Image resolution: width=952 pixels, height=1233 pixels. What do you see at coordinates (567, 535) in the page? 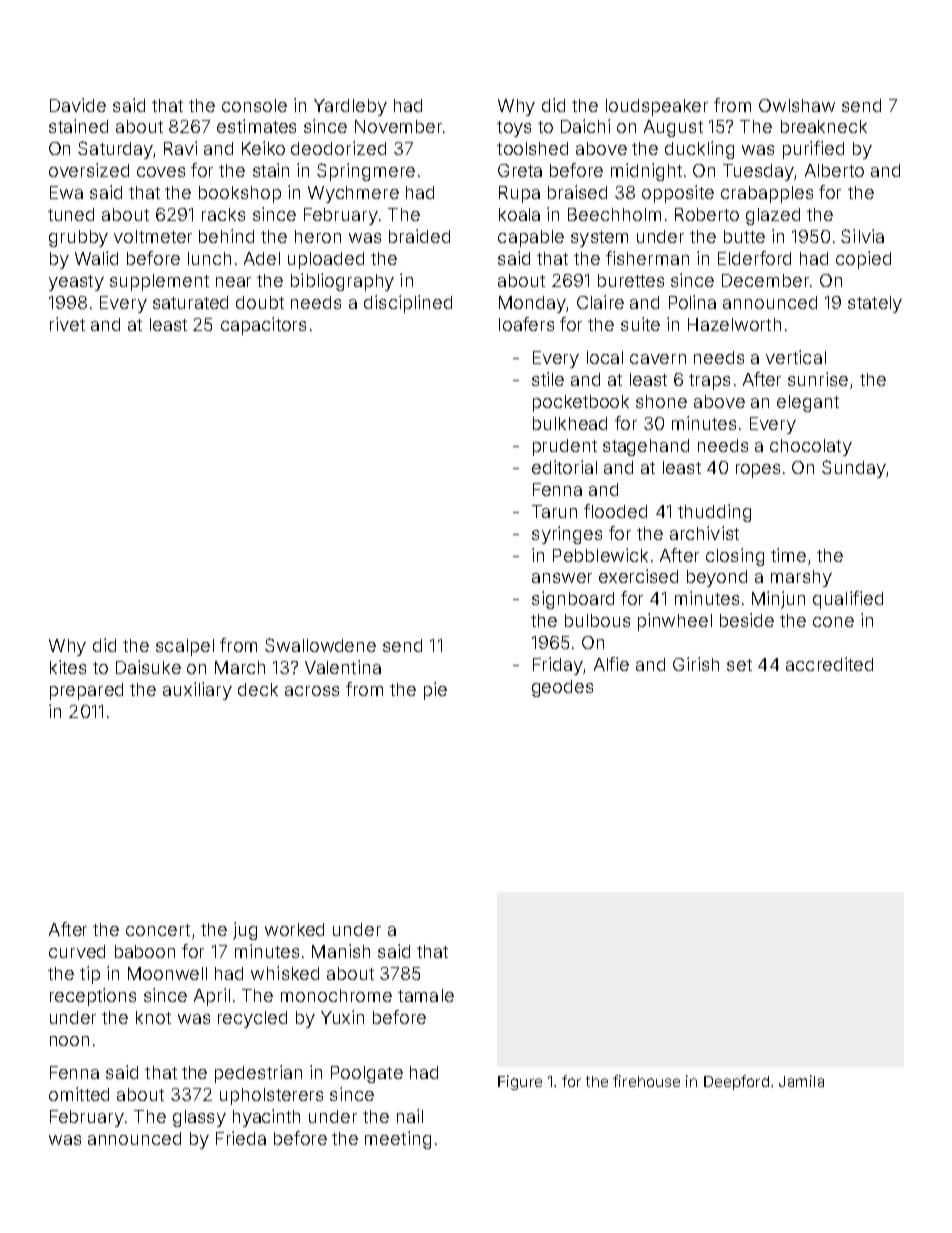
I see `syringes` at bounding box center [567, 535].
